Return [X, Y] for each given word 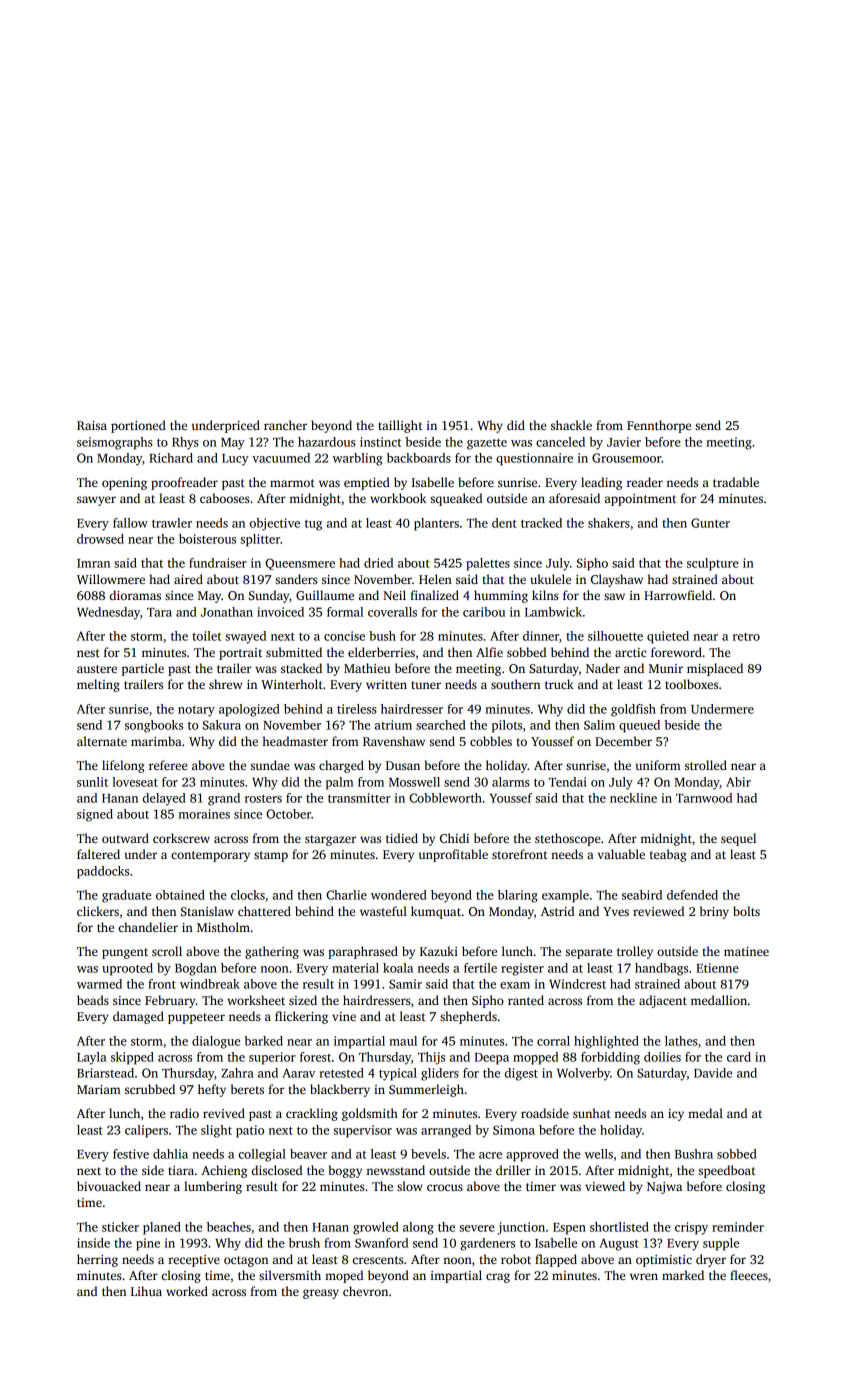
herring [97, 1260]
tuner [426, 685]
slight [216, 1131]
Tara [159, 612]
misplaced [715, 669]
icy [676, 1115]
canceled [560, 442]
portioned [138, 426]
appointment [640, 500]
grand [224, 799]
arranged [446, 1131]
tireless [357, 709]
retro [746, 637]
